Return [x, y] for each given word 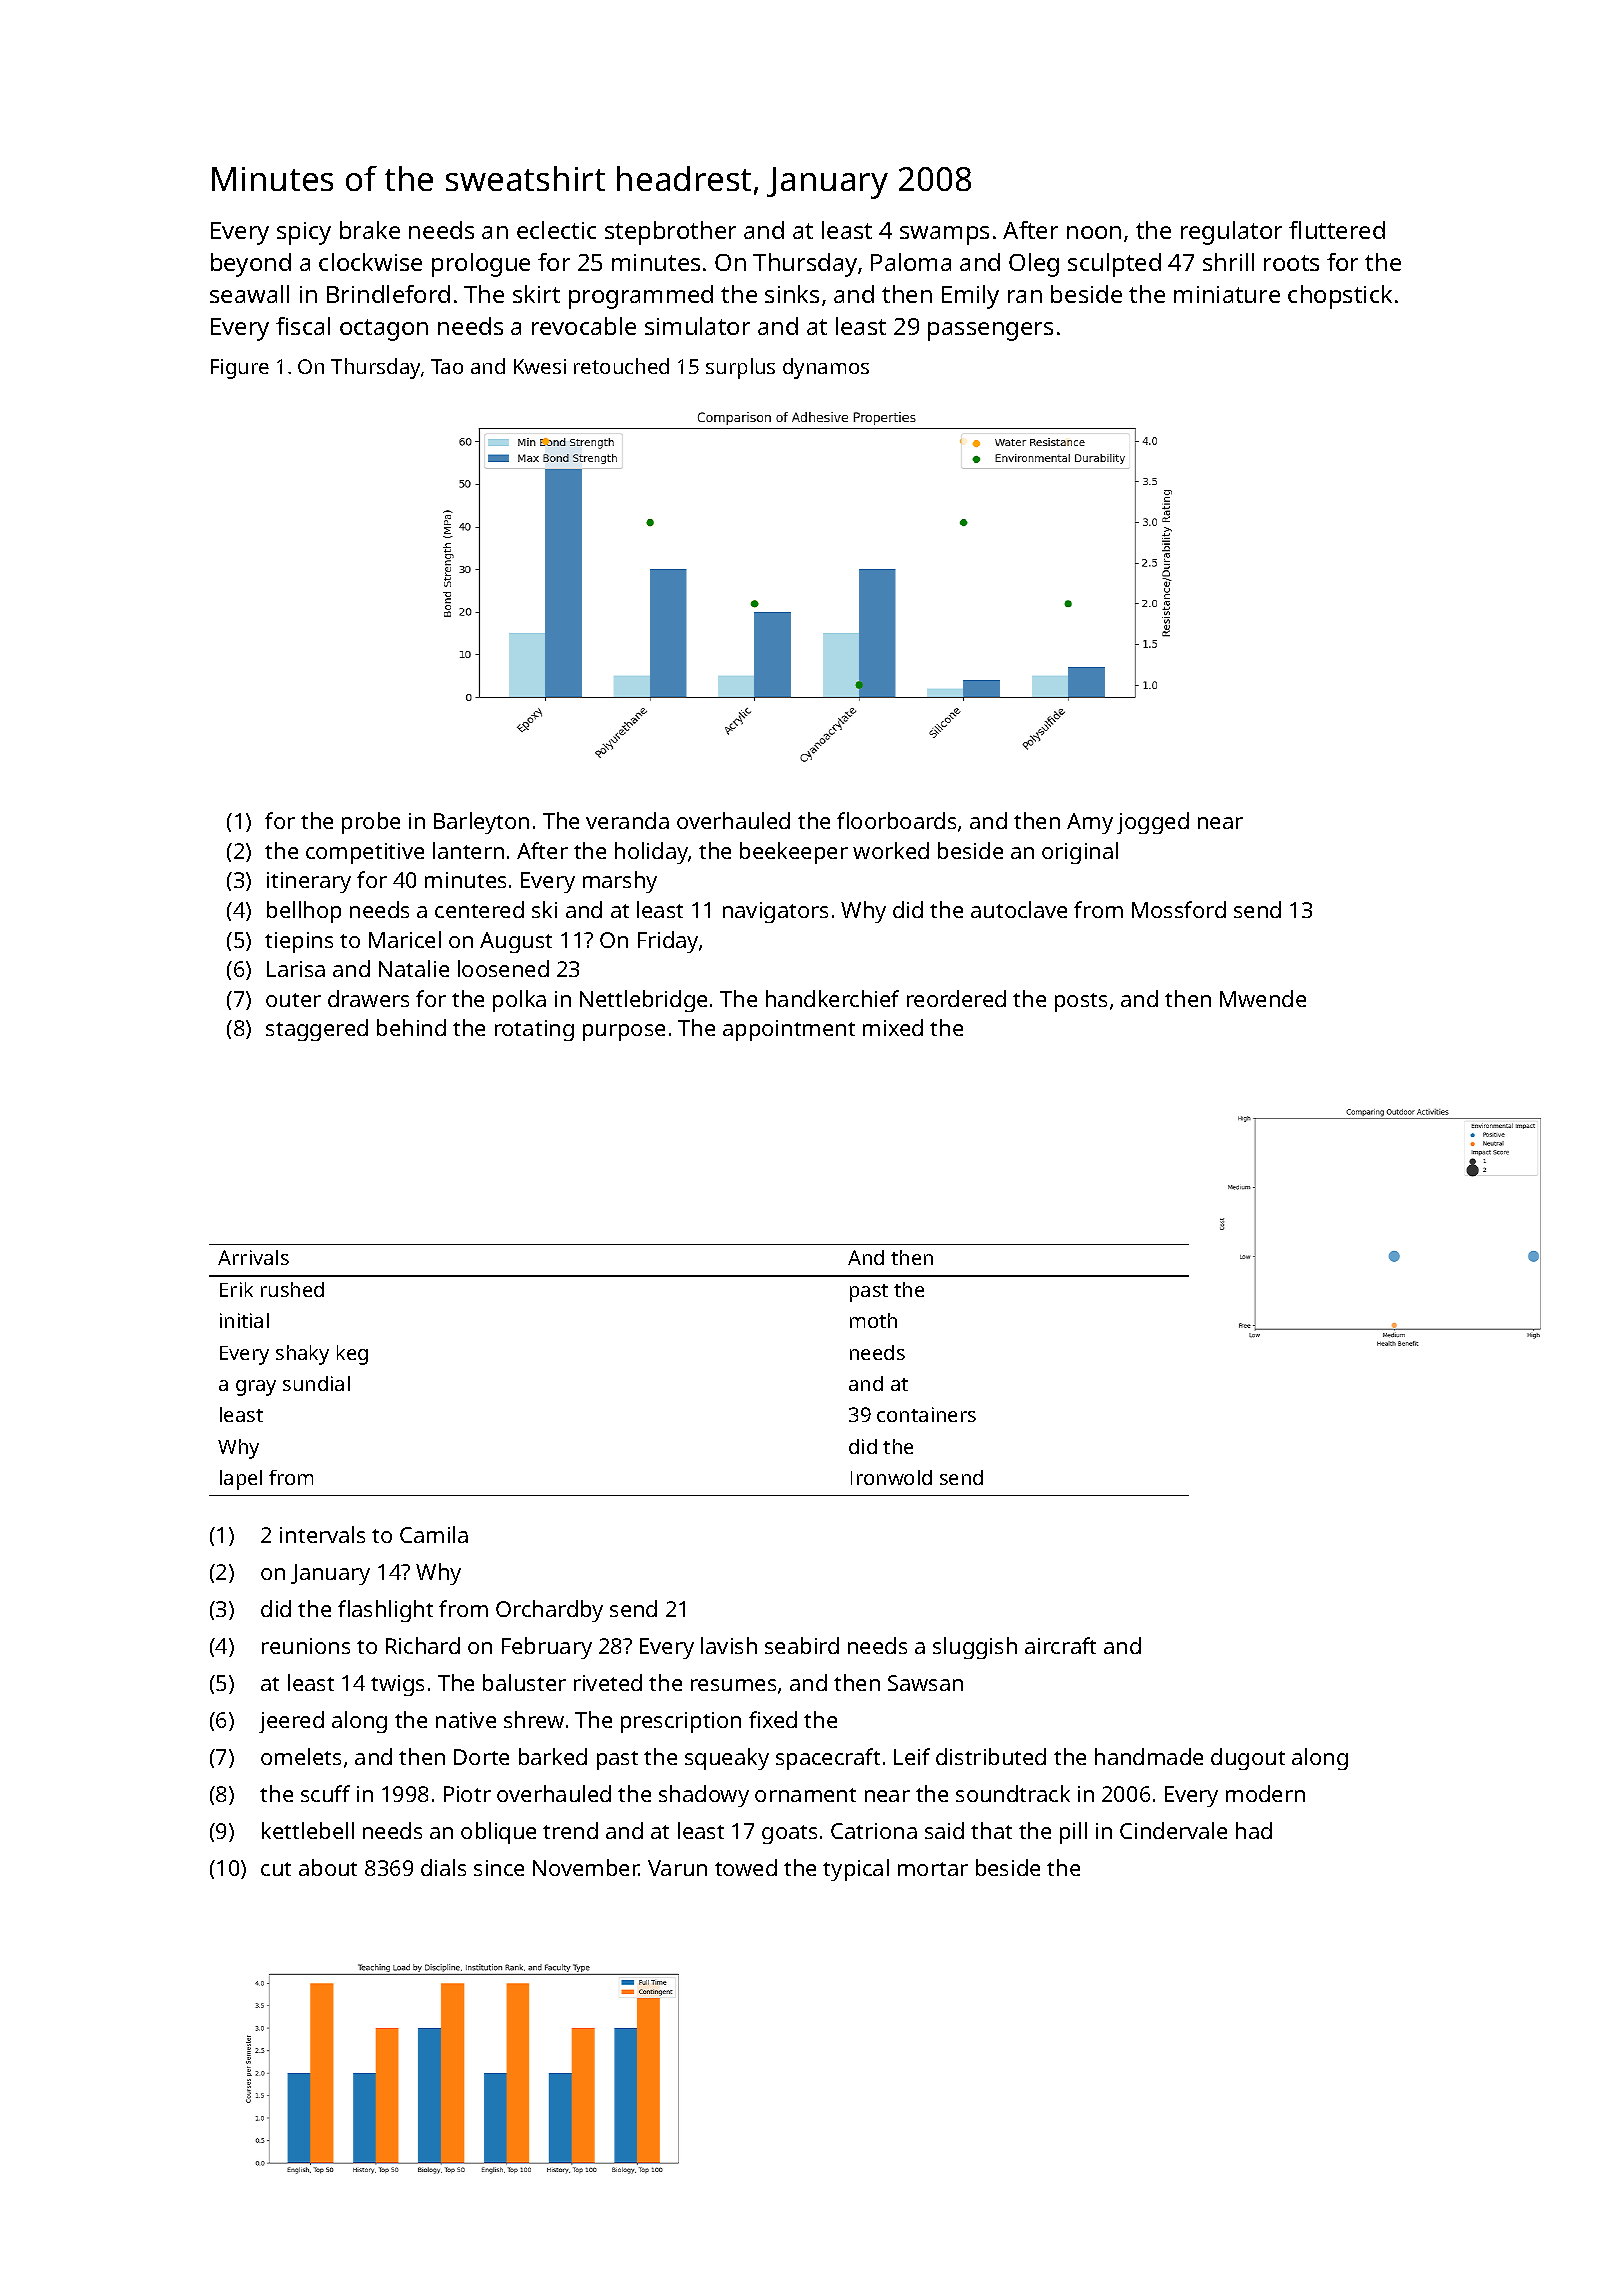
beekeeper [794, 853]
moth [873, 1320]
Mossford [1179, 909]
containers [926, 1414]
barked [553, 1756]
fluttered [1337, 230]
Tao [447, 366]
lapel [241, 1480]
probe [371, 823]
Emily [970, 297]
